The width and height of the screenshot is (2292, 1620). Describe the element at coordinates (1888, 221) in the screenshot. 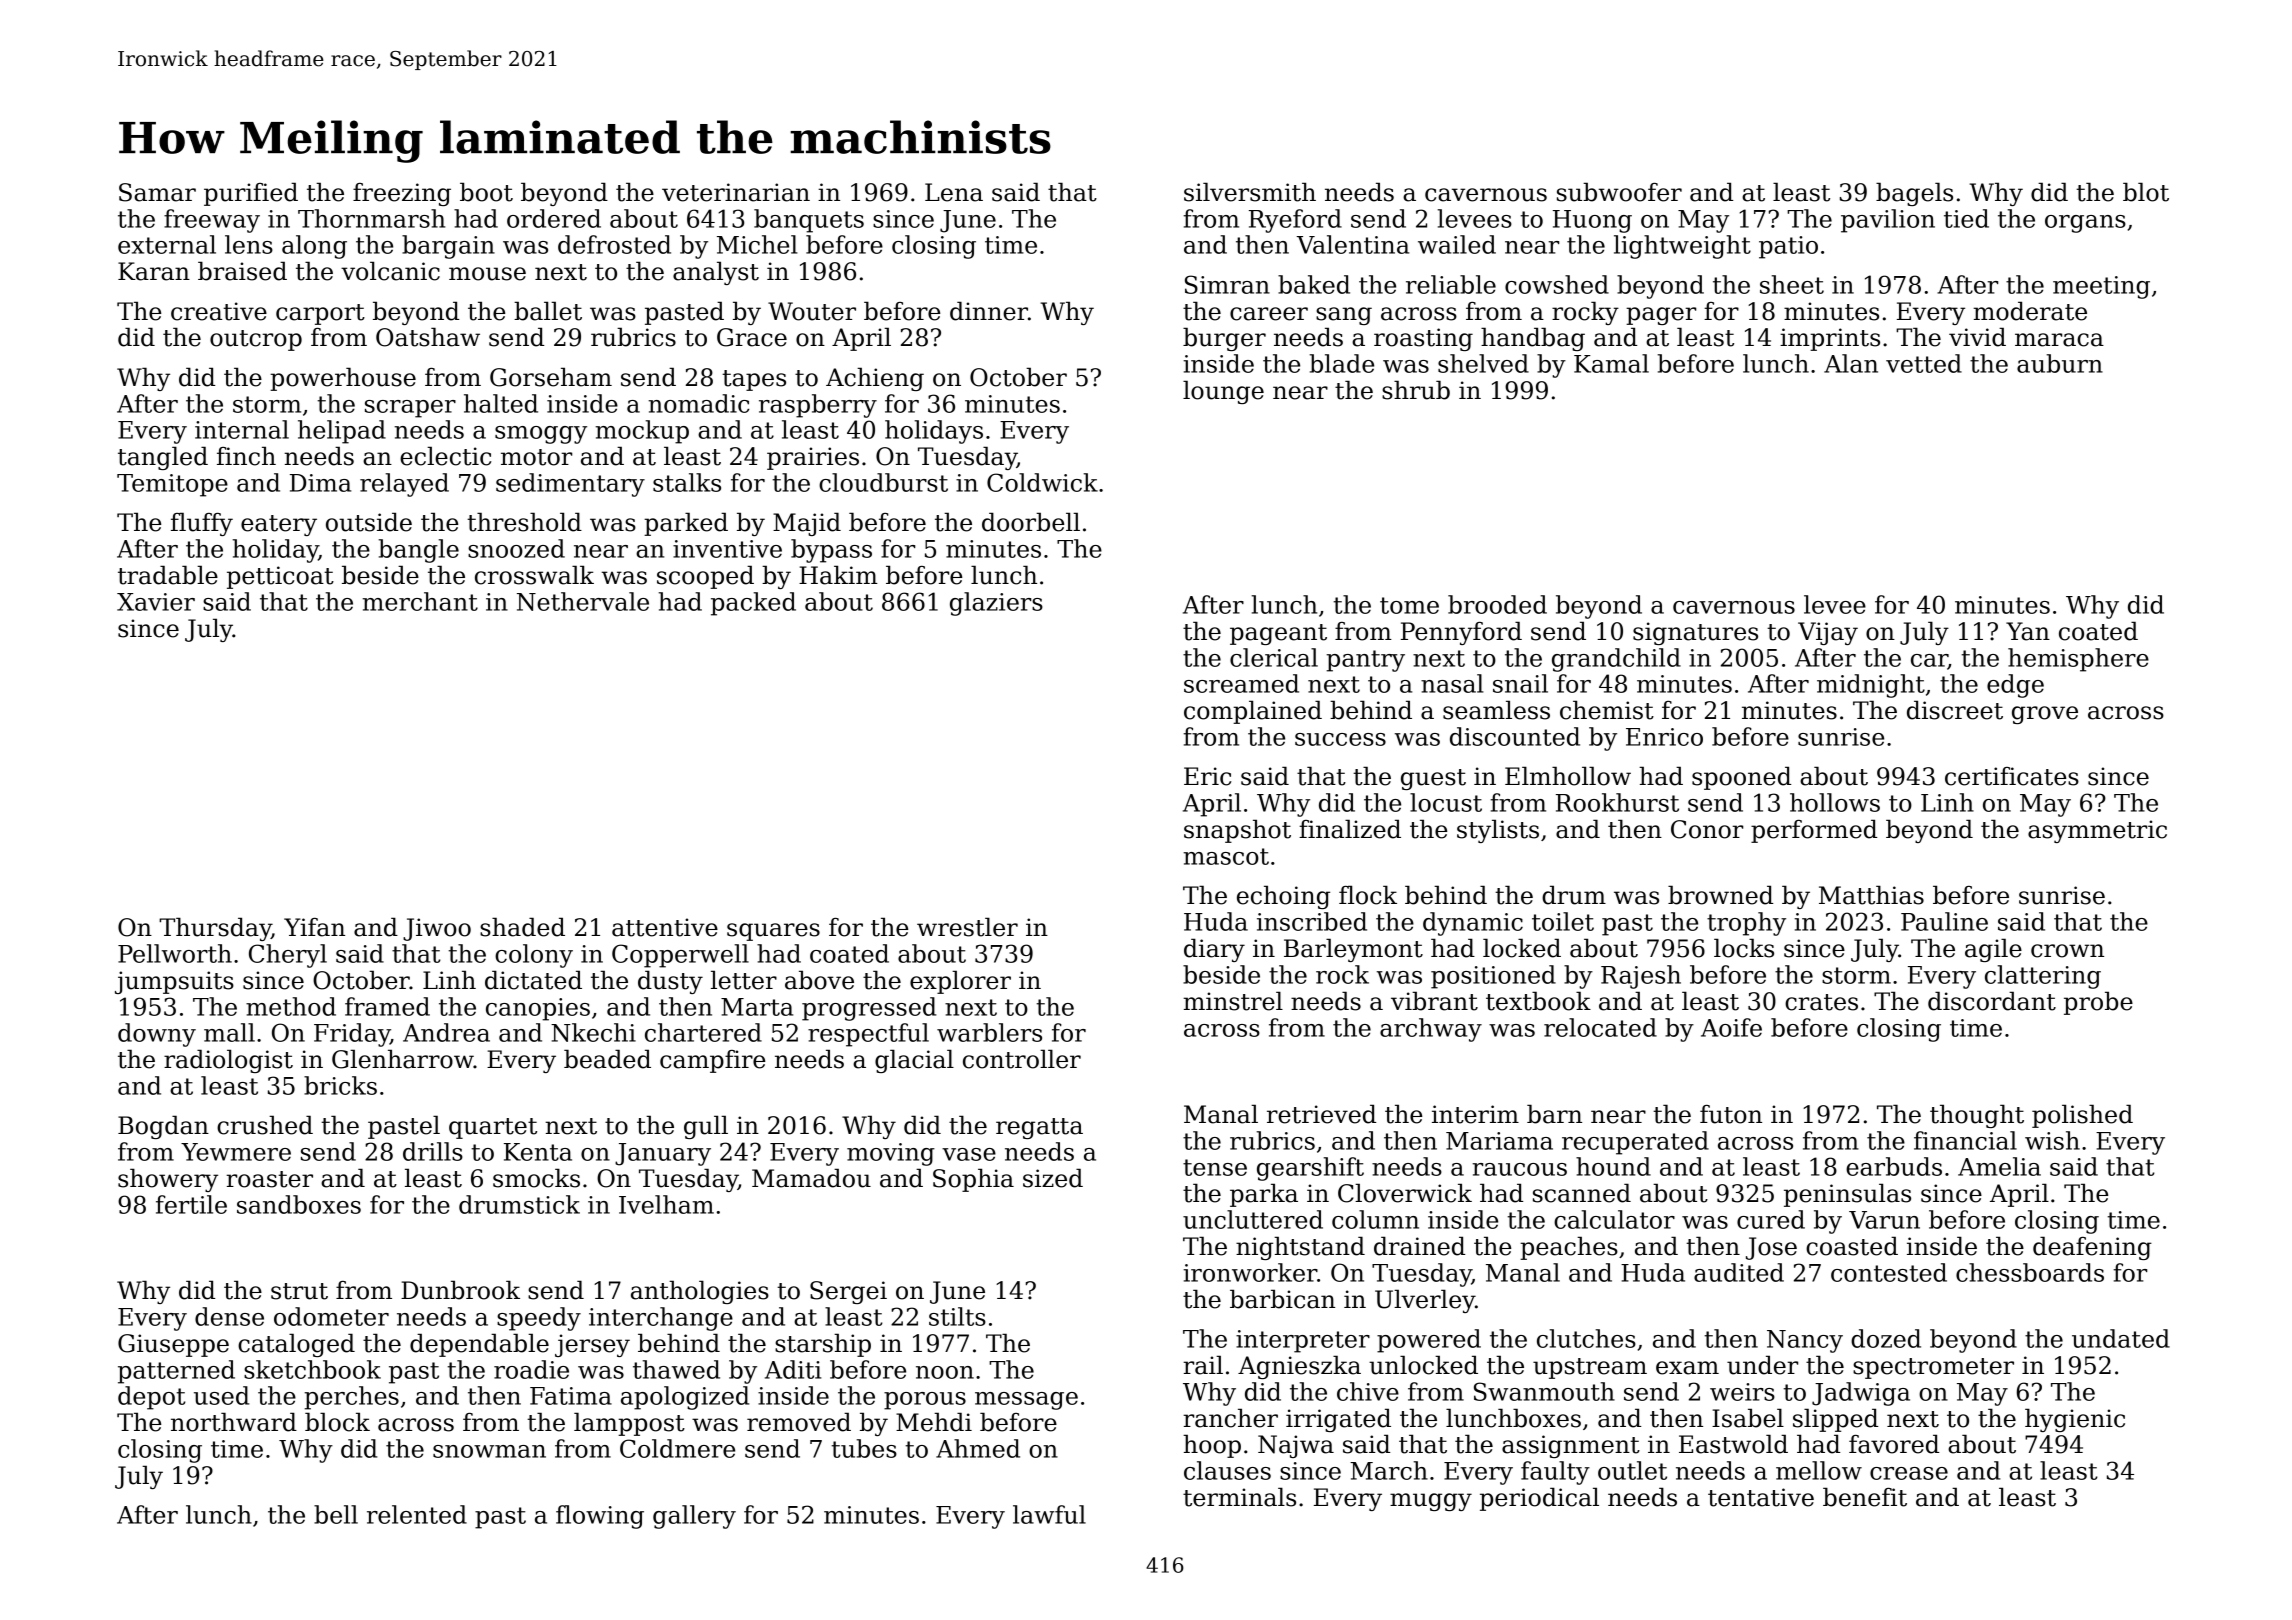

I see `pavilion` at that location.
